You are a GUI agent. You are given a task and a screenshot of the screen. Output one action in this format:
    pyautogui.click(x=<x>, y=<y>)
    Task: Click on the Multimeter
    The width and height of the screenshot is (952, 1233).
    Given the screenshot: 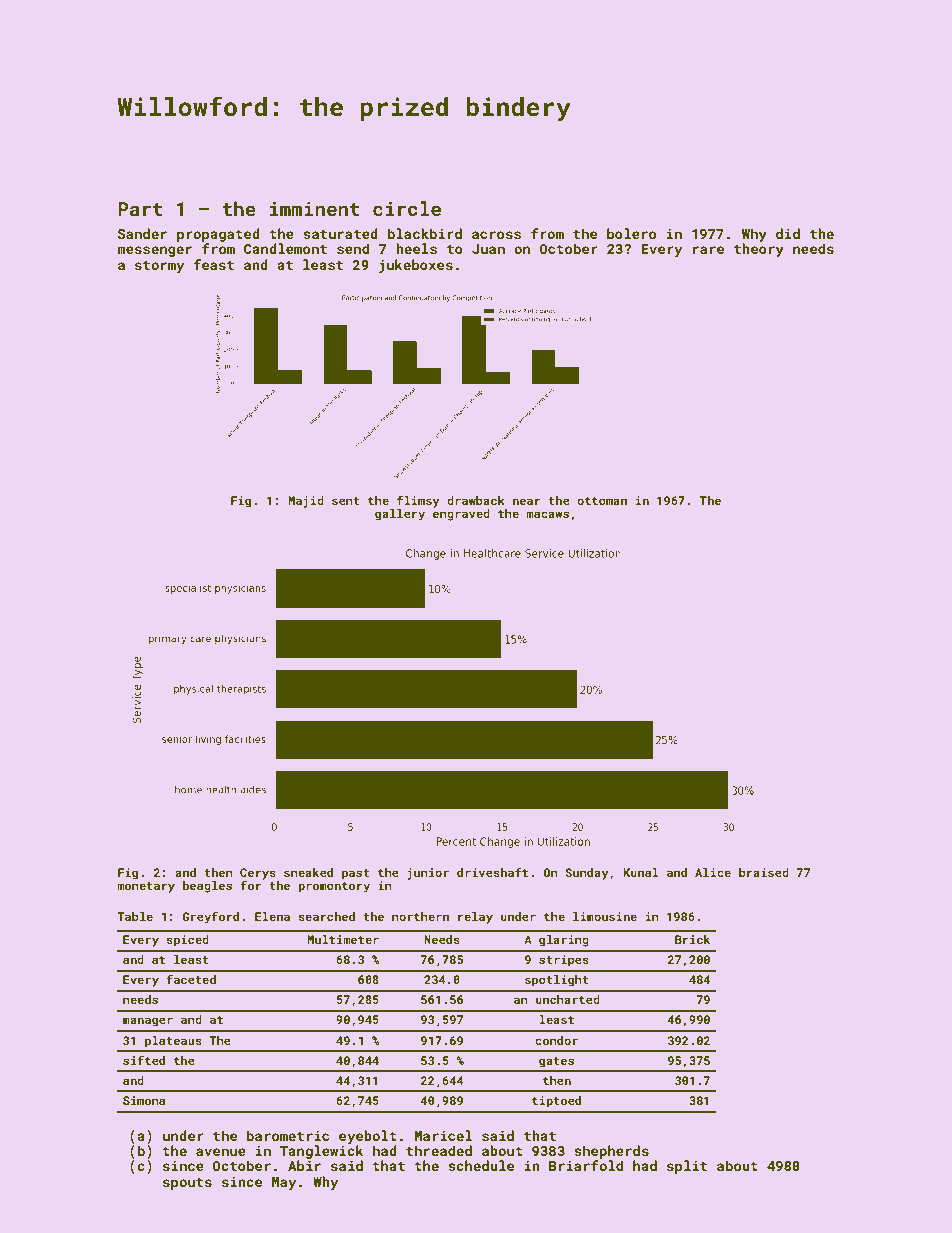 What is the action you would take?
    pyautogui.click(x=343, y=939)
